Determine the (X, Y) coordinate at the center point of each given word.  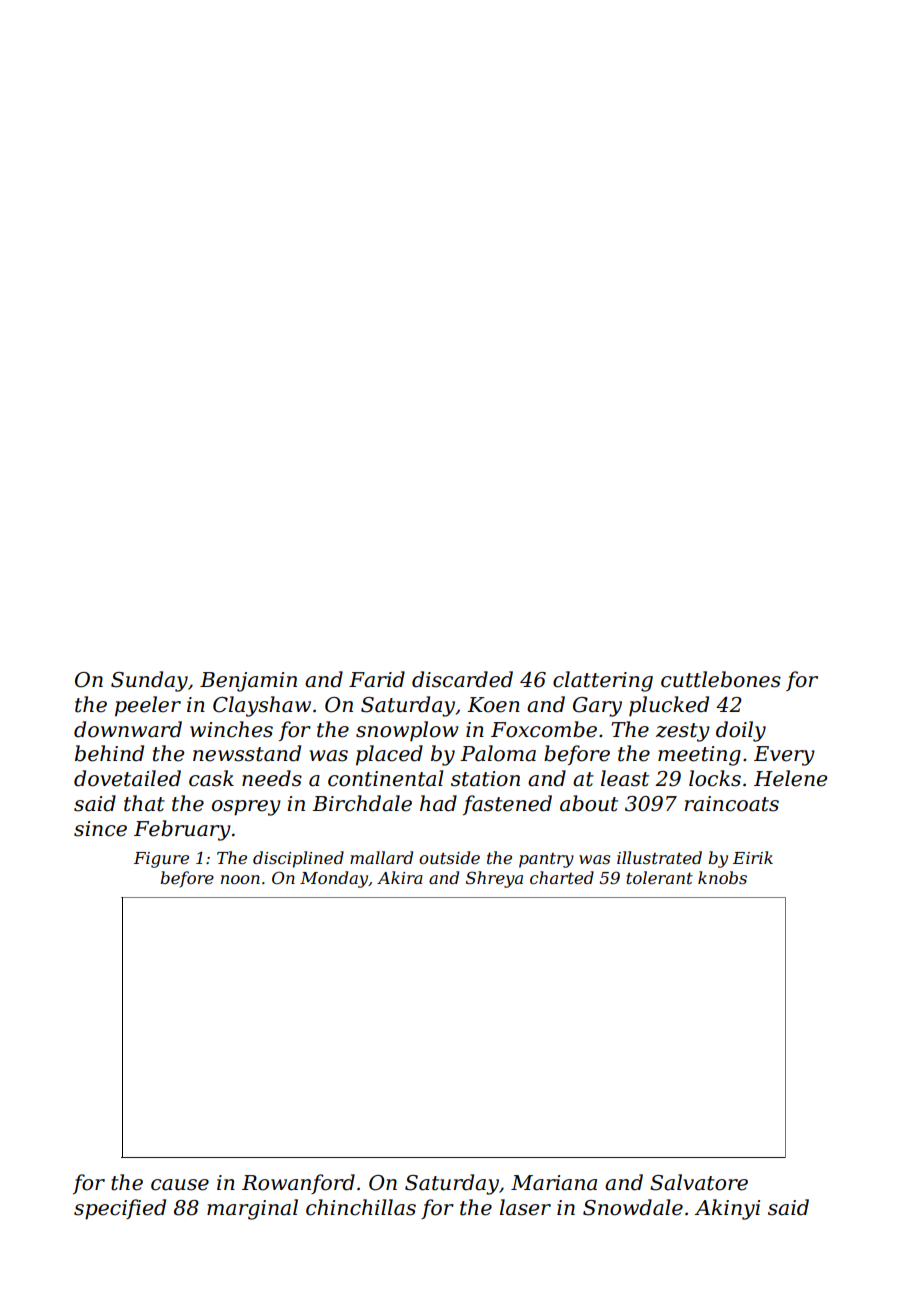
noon (240, 879)
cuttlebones (721, 679)
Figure (161, 860)
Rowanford (298, 1184)
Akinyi (727, 1209)
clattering (603, 681)
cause (180, 1185)
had (438, 803)
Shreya (494, 879)
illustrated (659, 857)
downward (128, 729)
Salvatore (699, 1182)
